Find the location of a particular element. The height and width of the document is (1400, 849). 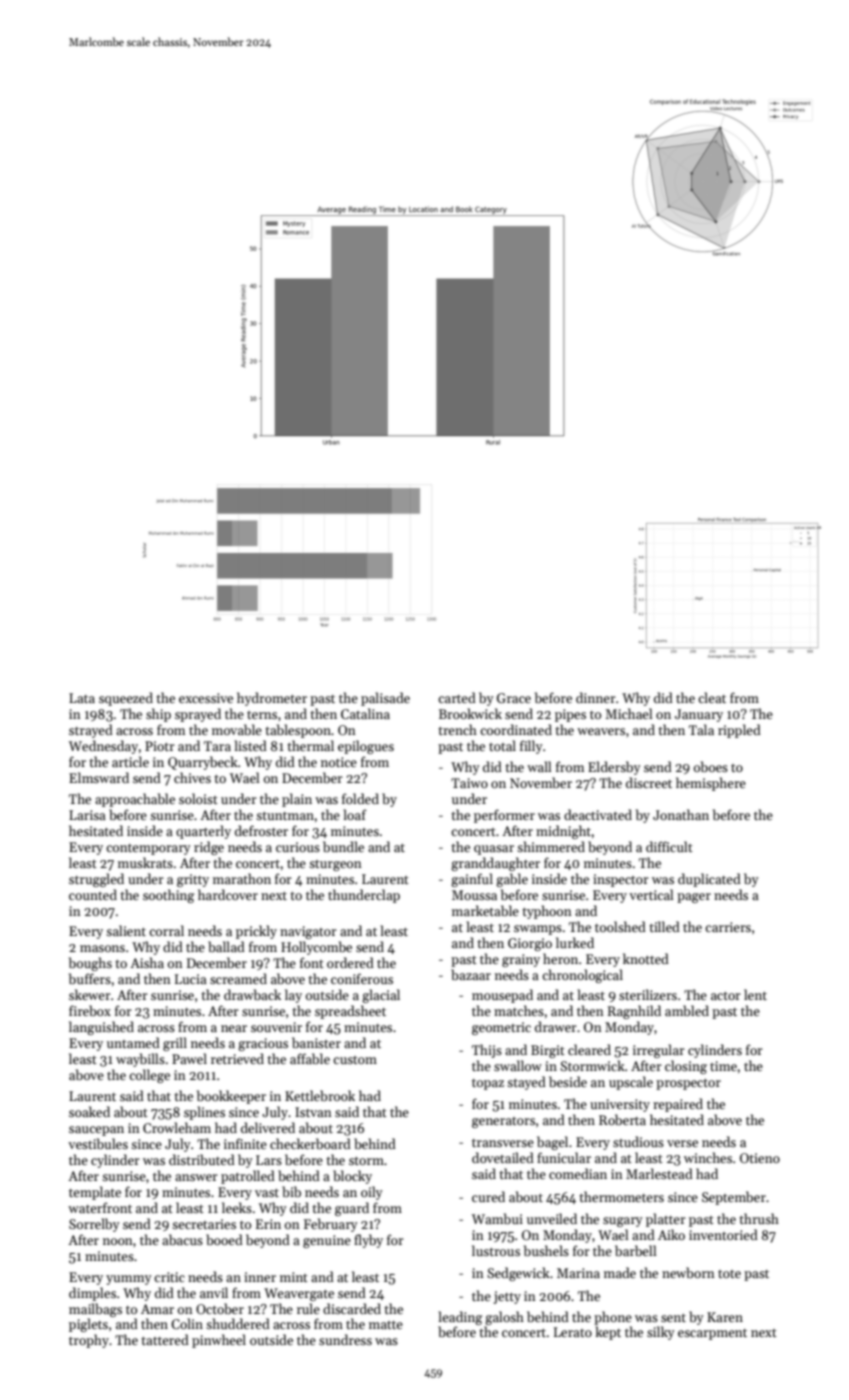

loaf is located at coordinates (355, 814).
